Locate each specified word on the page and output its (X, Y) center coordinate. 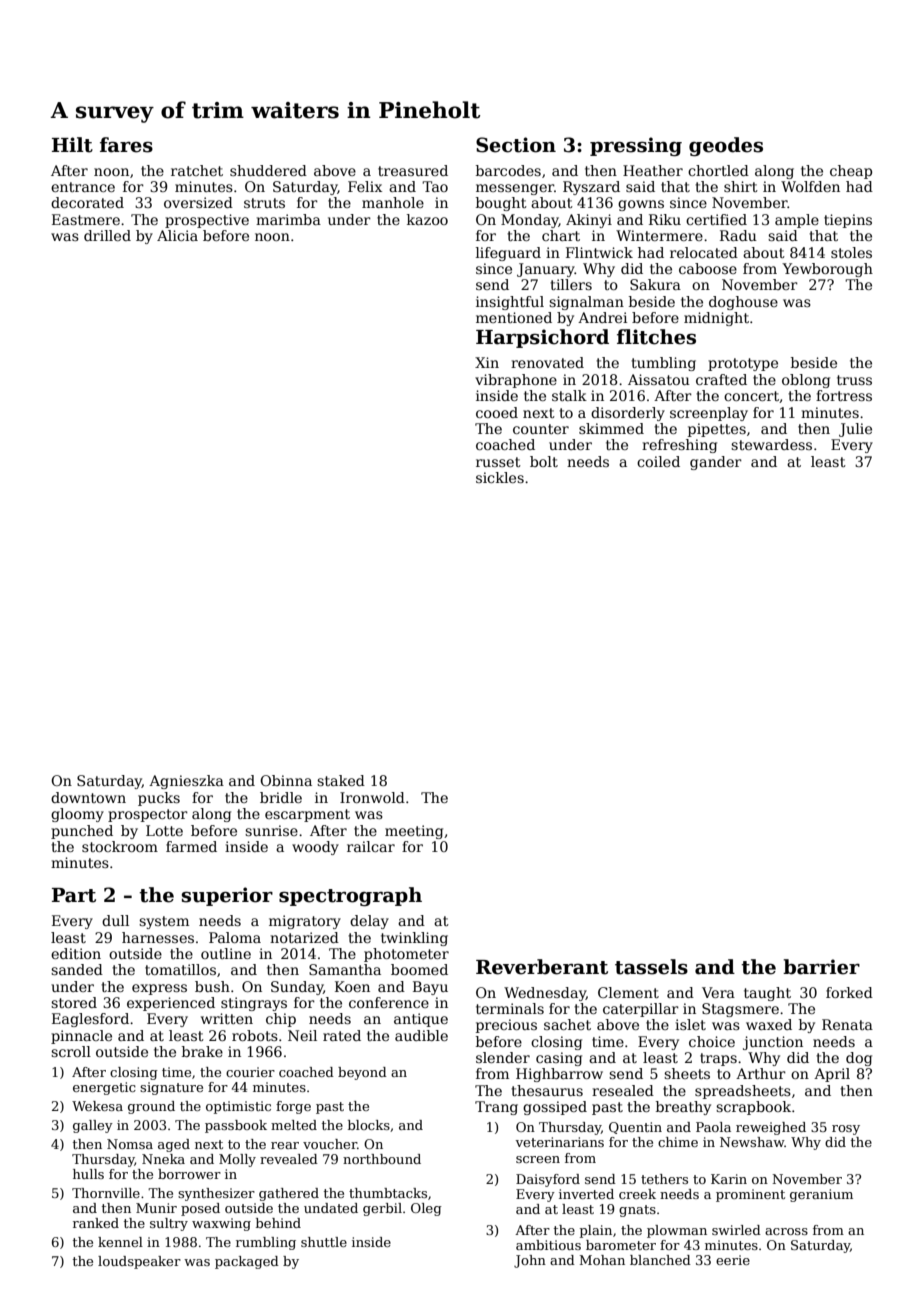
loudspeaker (139, 1262)
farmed (191, 846)
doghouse (743, 303)
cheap (851, 172)
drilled (107, 235)
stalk (569, 395)
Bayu (430, 988)
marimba (288, 219)
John (530, 1261)
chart (561, 235)
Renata (847, 1024)
